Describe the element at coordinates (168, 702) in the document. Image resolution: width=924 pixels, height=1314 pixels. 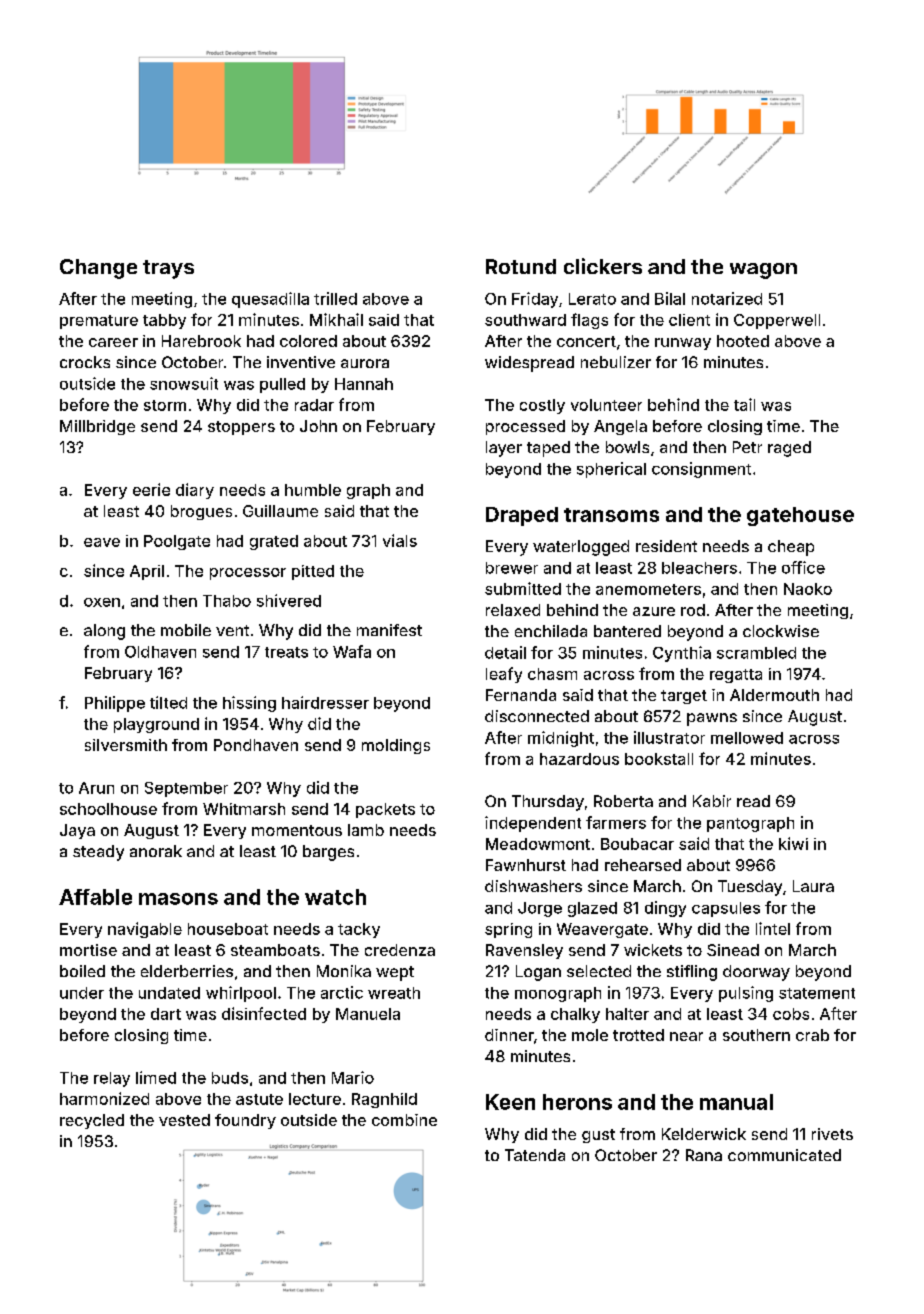
I see `tilted` at that location.
